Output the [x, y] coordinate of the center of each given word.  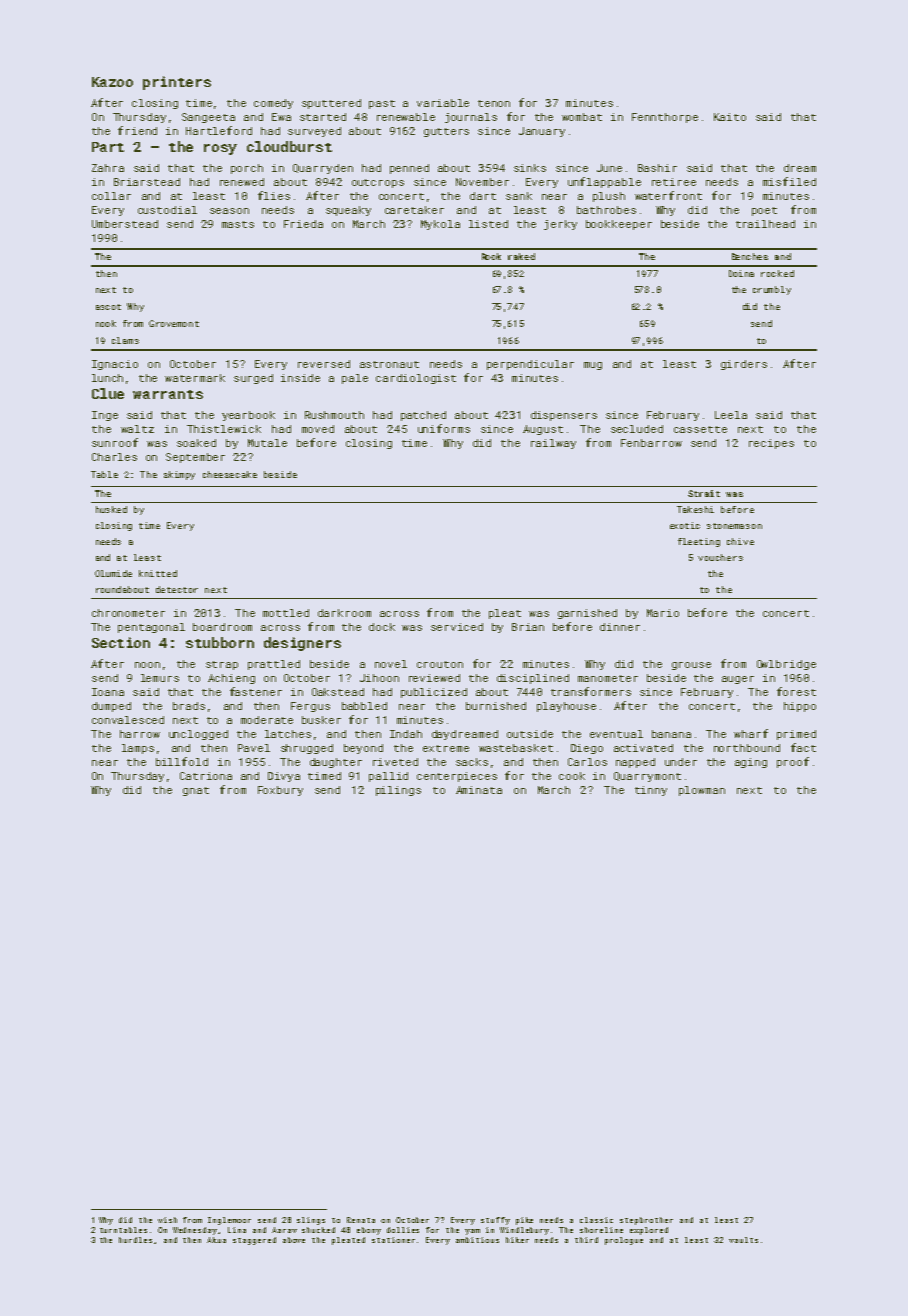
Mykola [440, 225]
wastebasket [516, 748]
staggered [254, 1241]
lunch [107, 378]
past [382, 104]
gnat [196, 791]
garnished [587, 614]
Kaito [730, 117]
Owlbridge [786, 665]
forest [796, 691]
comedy [273, 104]
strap [222, 665]
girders [744, 365]
